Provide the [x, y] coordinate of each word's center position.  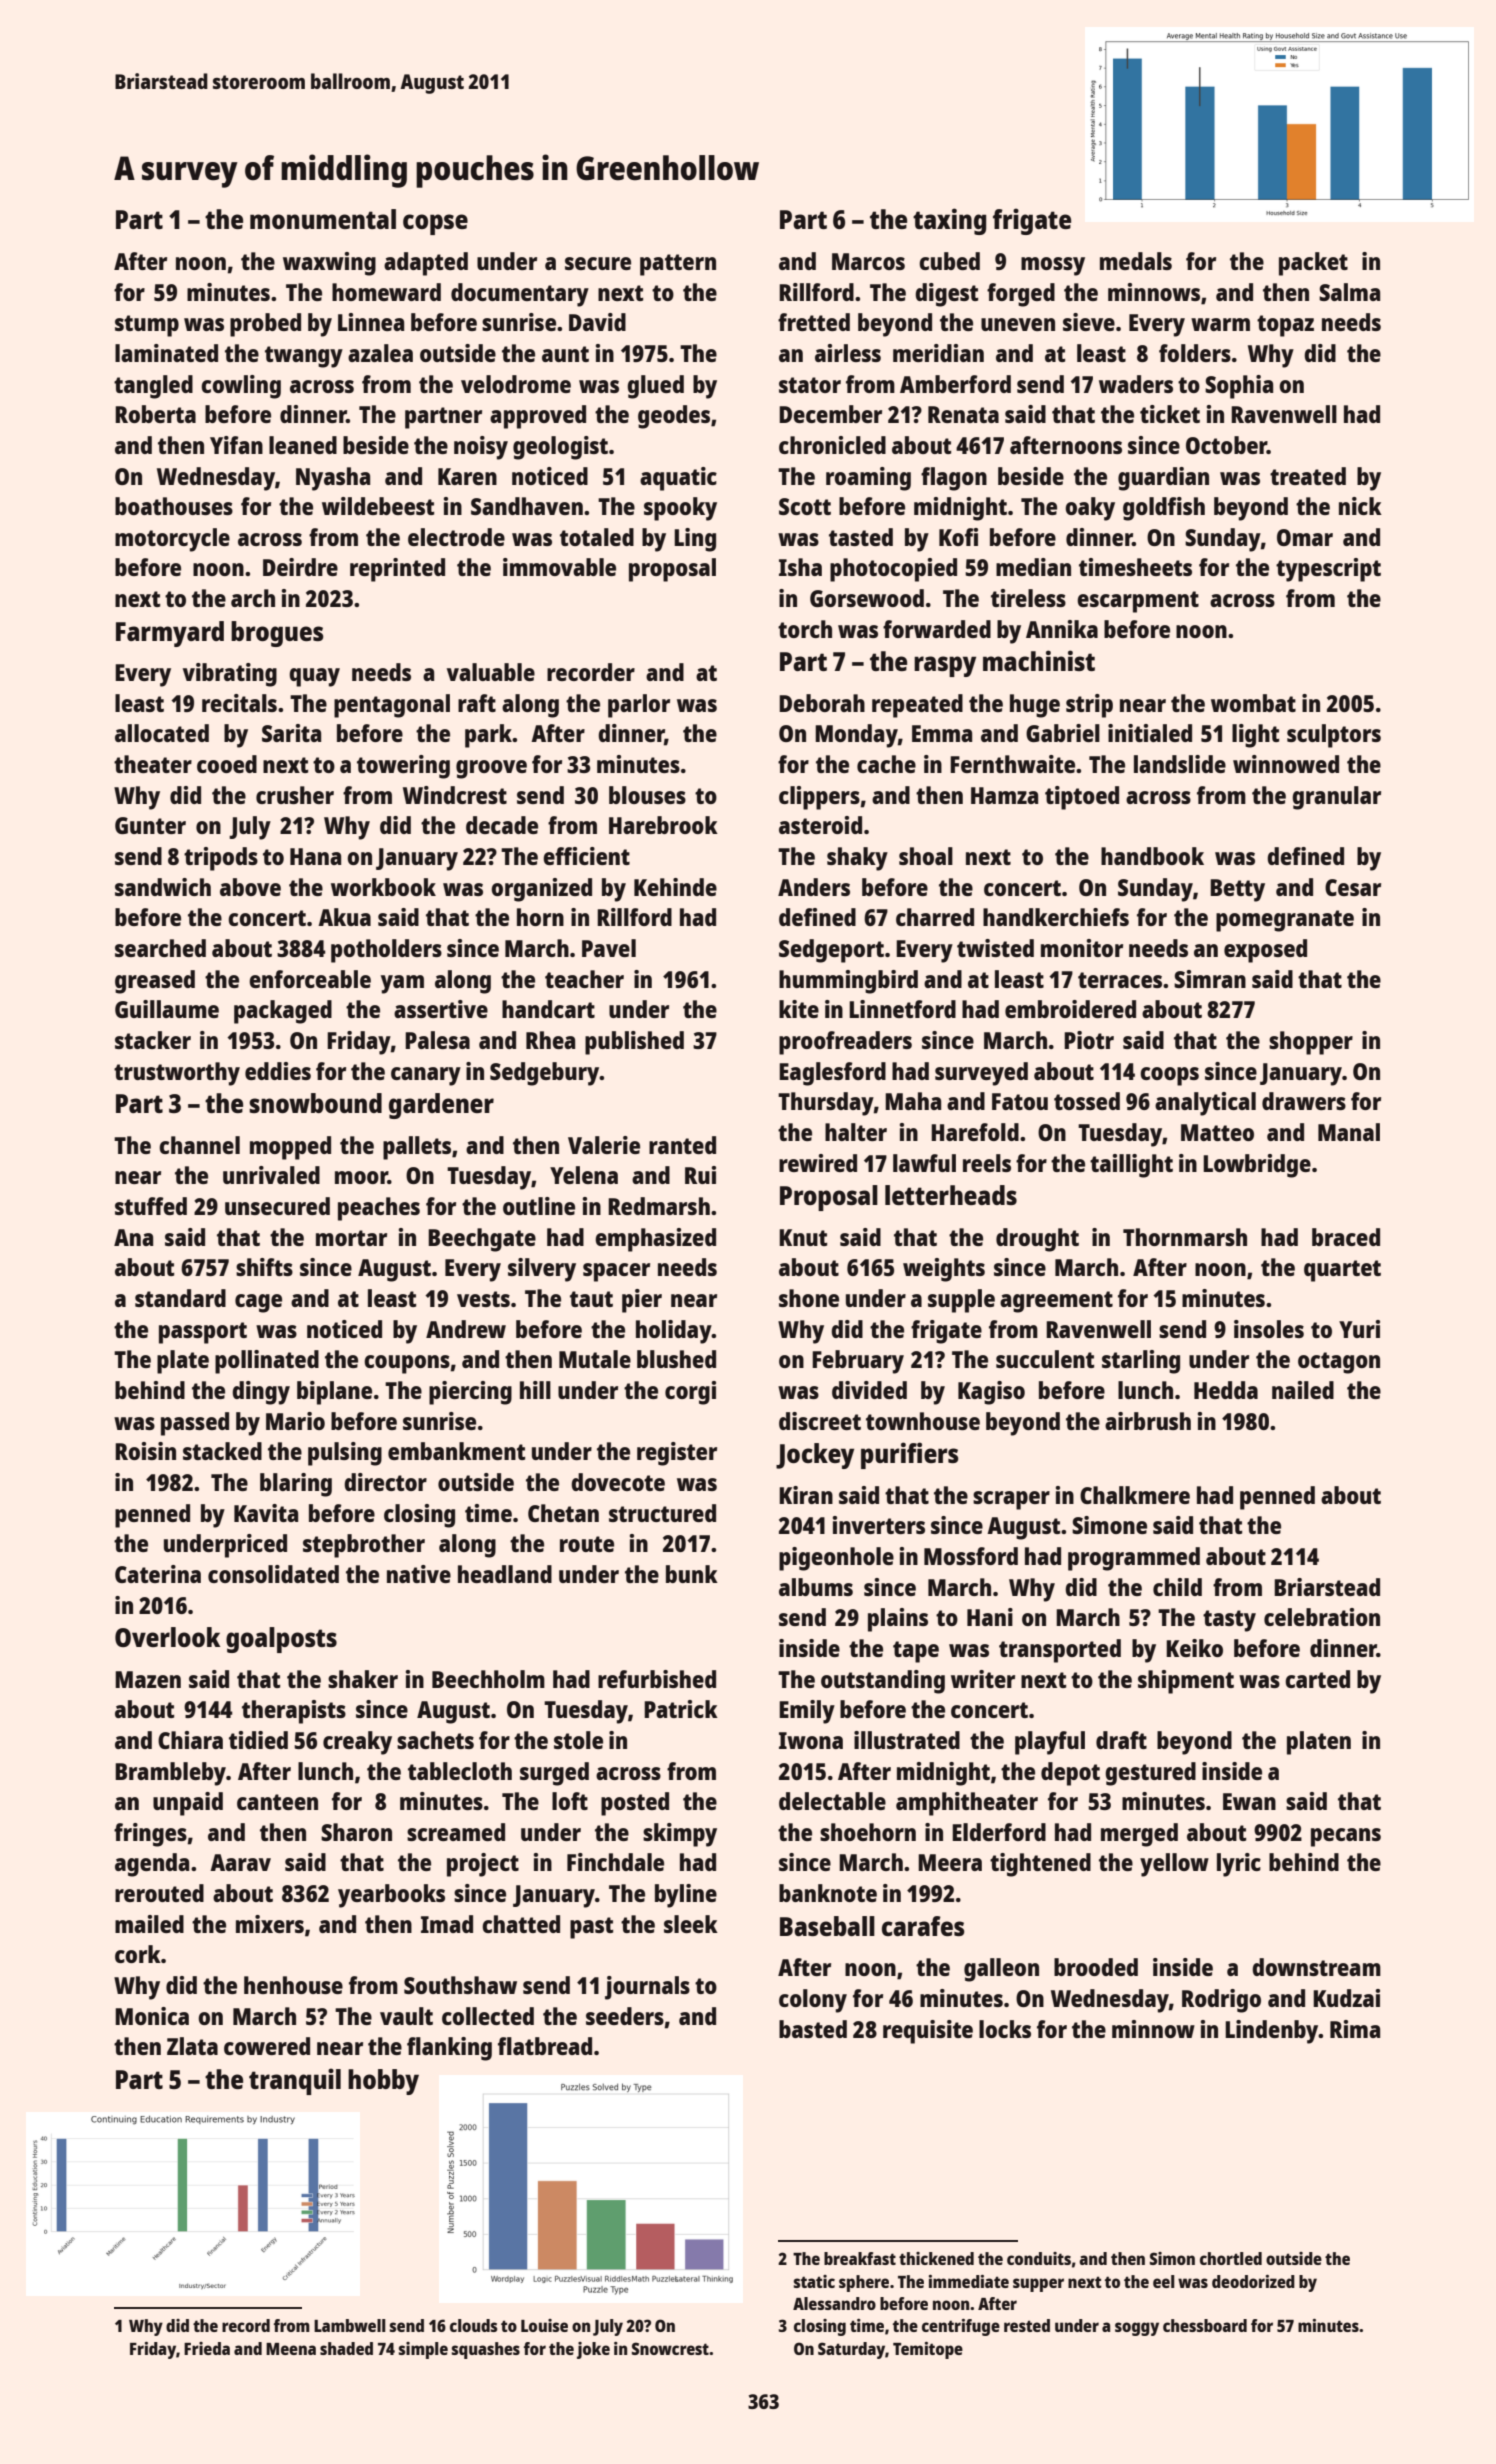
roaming [868, 479]
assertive [441, 1009]
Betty [1237, 890]
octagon [1339, 1363]
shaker [363, 1679]
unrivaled [271, 1175]
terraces [1120, 980]
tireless [1028, 598]
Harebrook [663, 825]
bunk [692, 1574]
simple [423, 2350]
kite [799, 1009]
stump [147, 326]
